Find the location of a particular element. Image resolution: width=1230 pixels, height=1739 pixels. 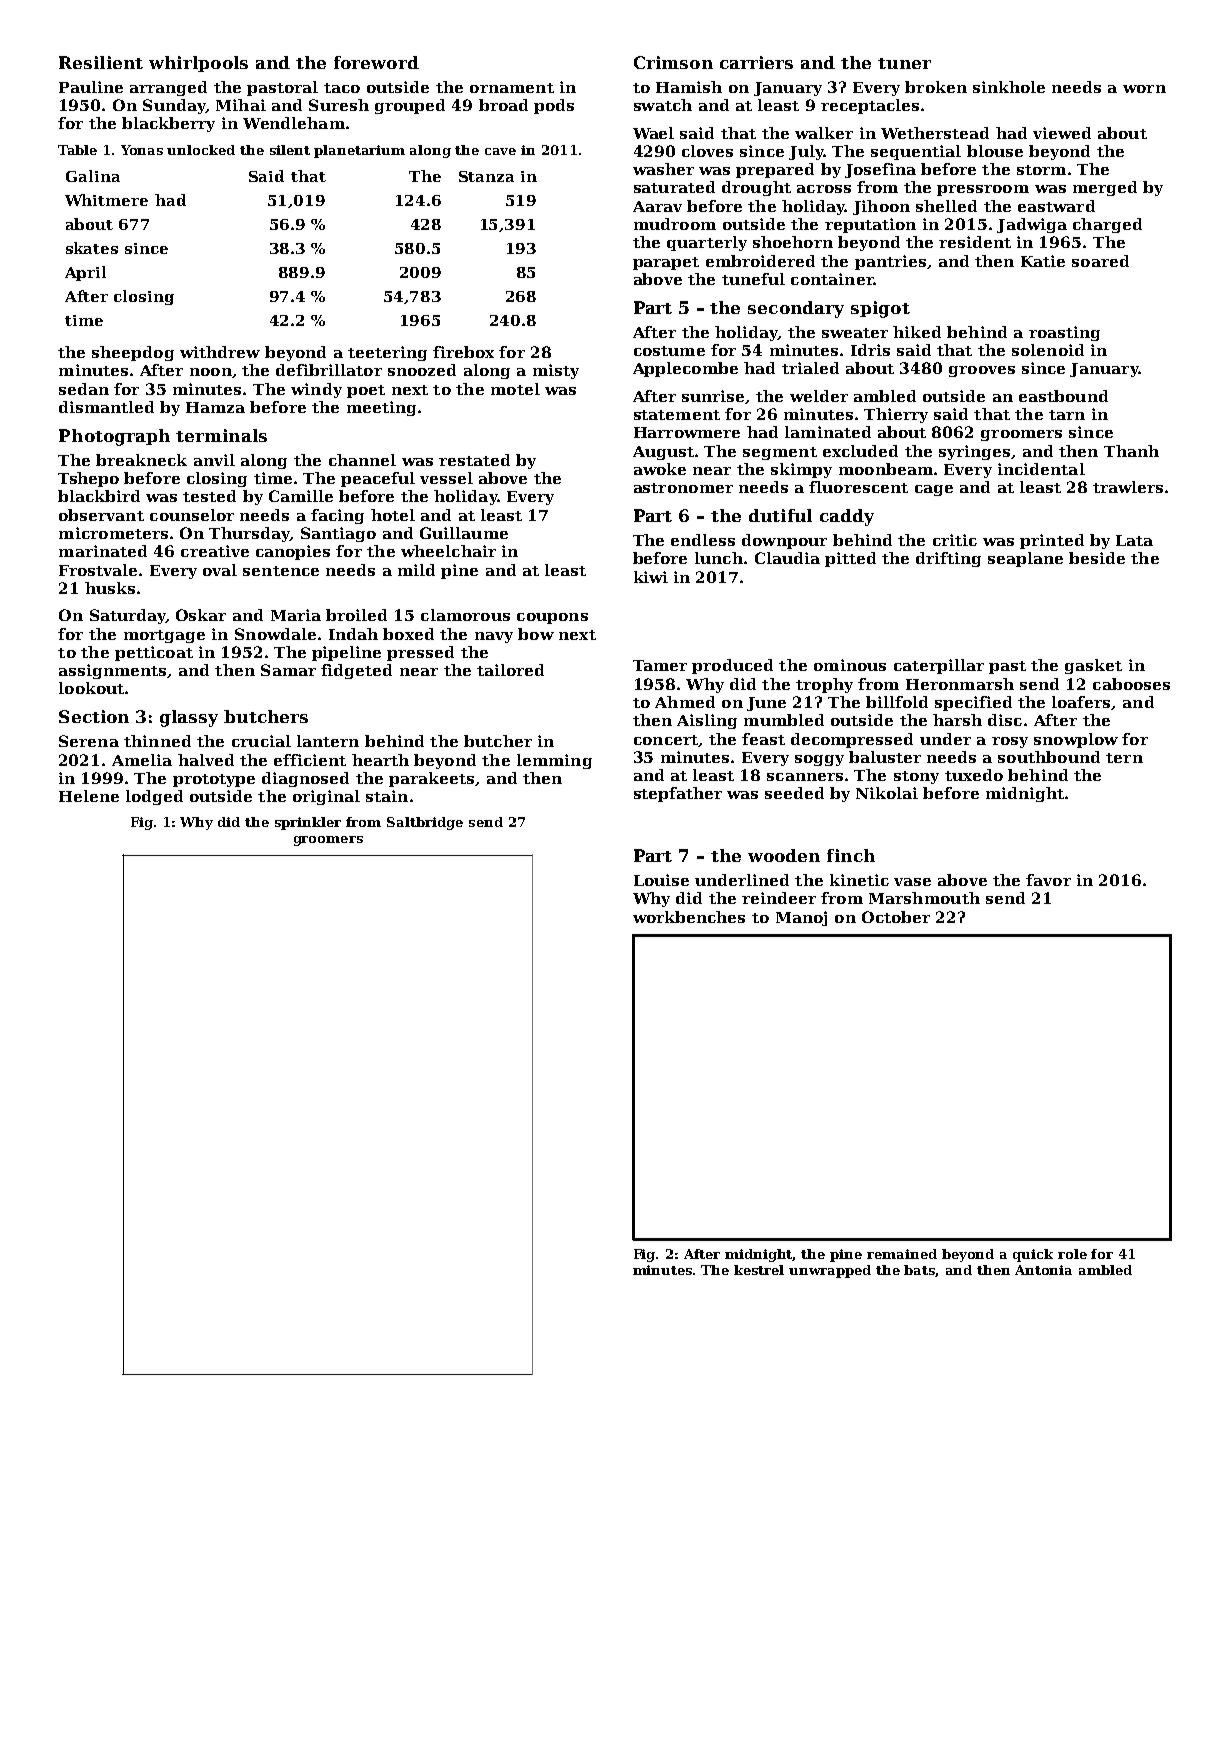

kestrel is located at coordinates (759, 1270).
